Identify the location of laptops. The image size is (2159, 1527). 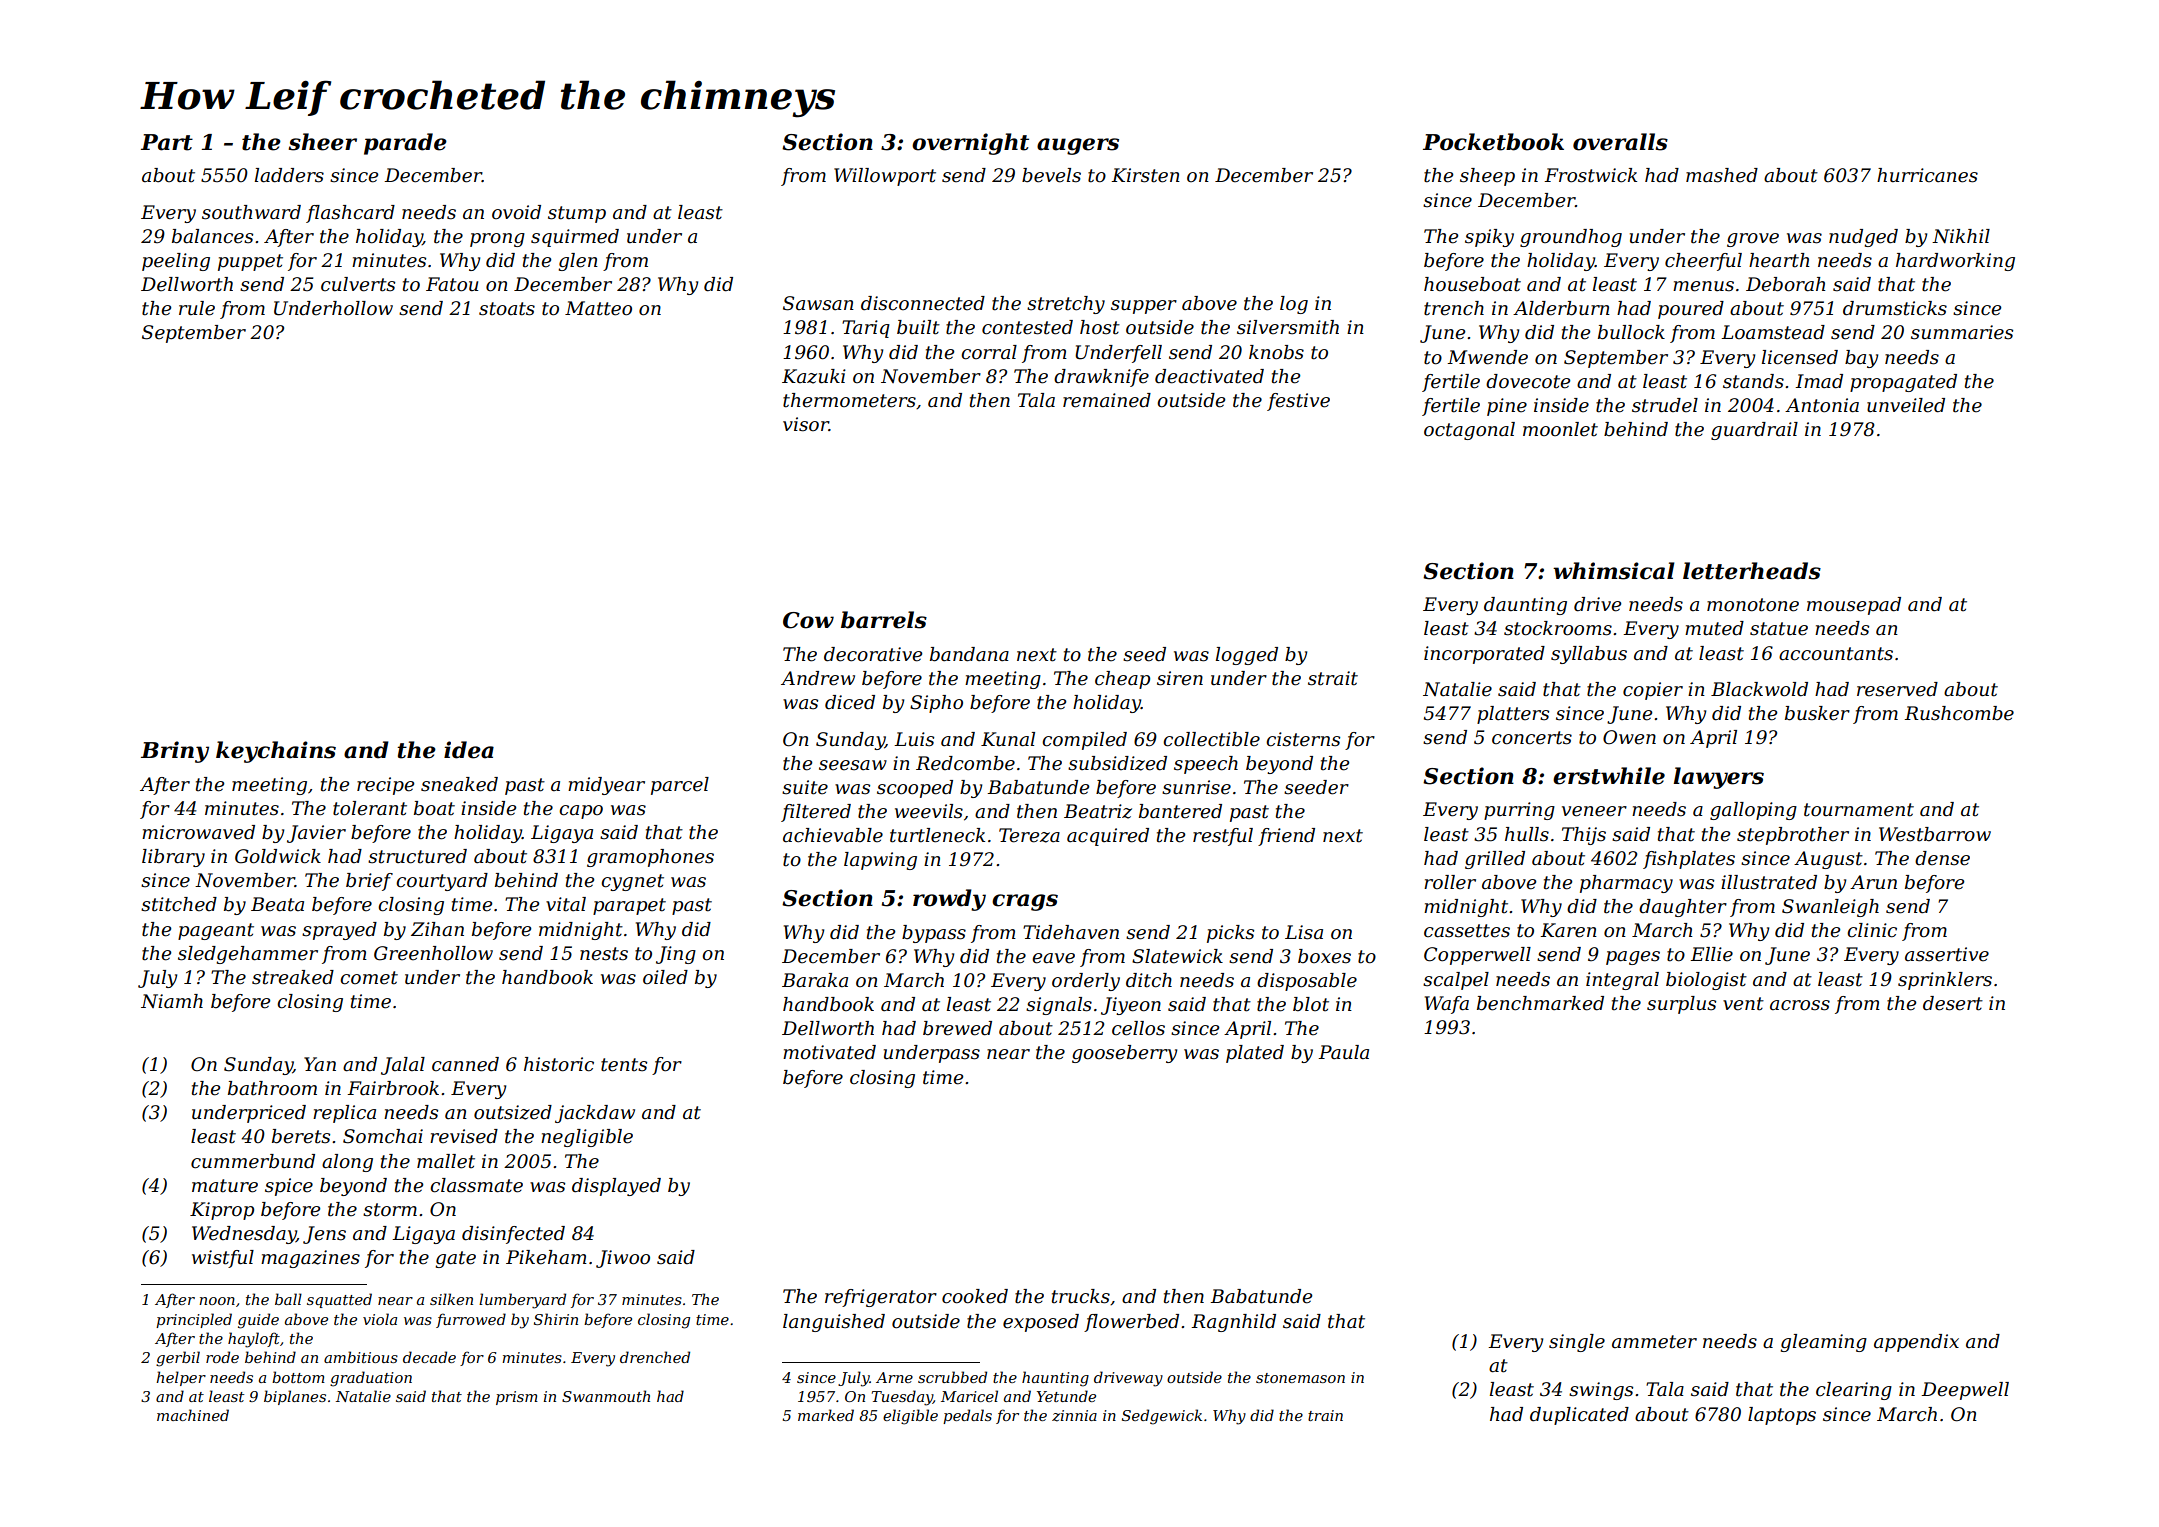
(1782, 1416).
